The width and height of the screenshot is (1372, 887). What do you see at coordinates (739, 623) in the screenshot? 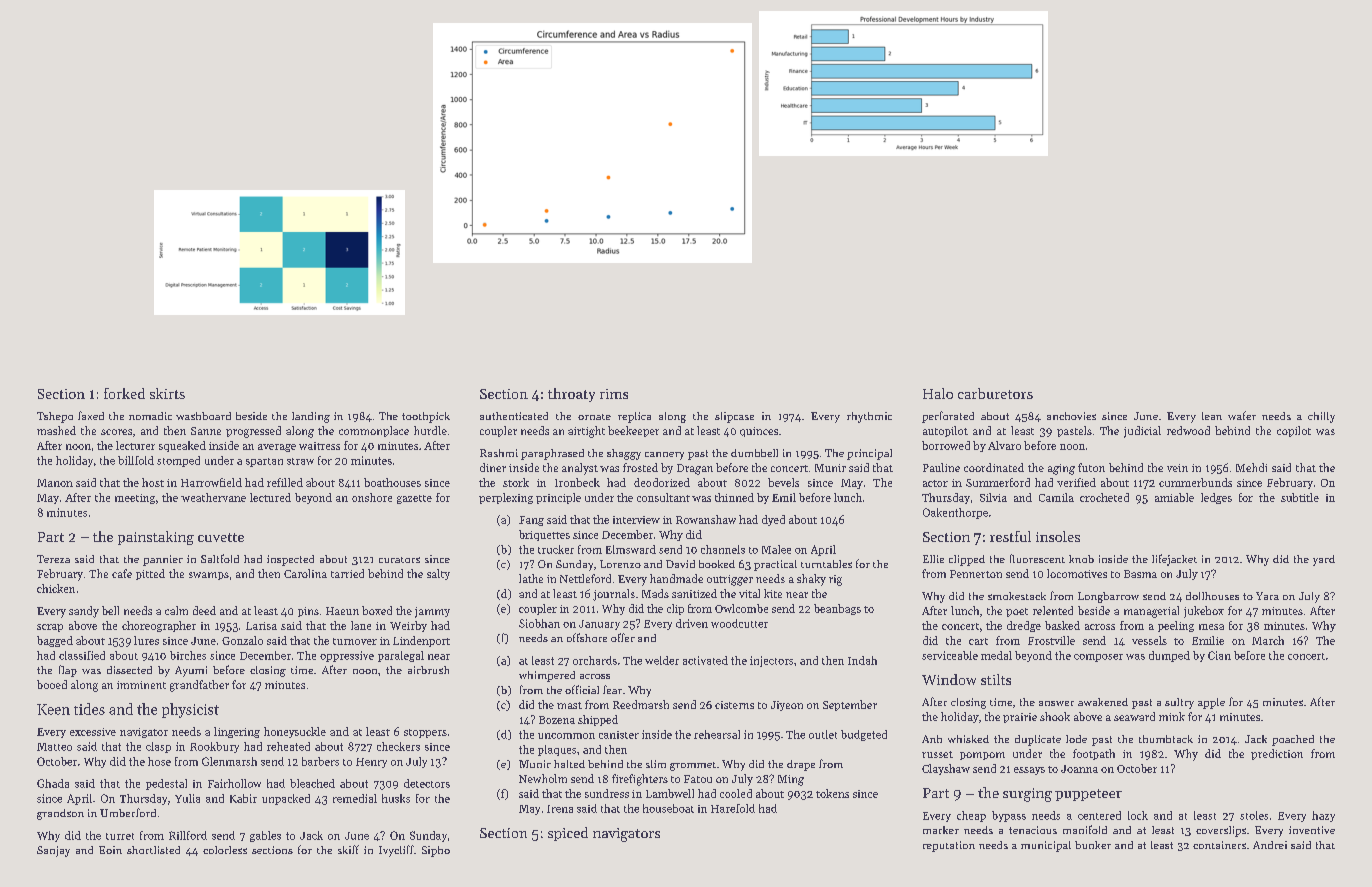
I see `woodcutter` at bounding box center [739, 623].
